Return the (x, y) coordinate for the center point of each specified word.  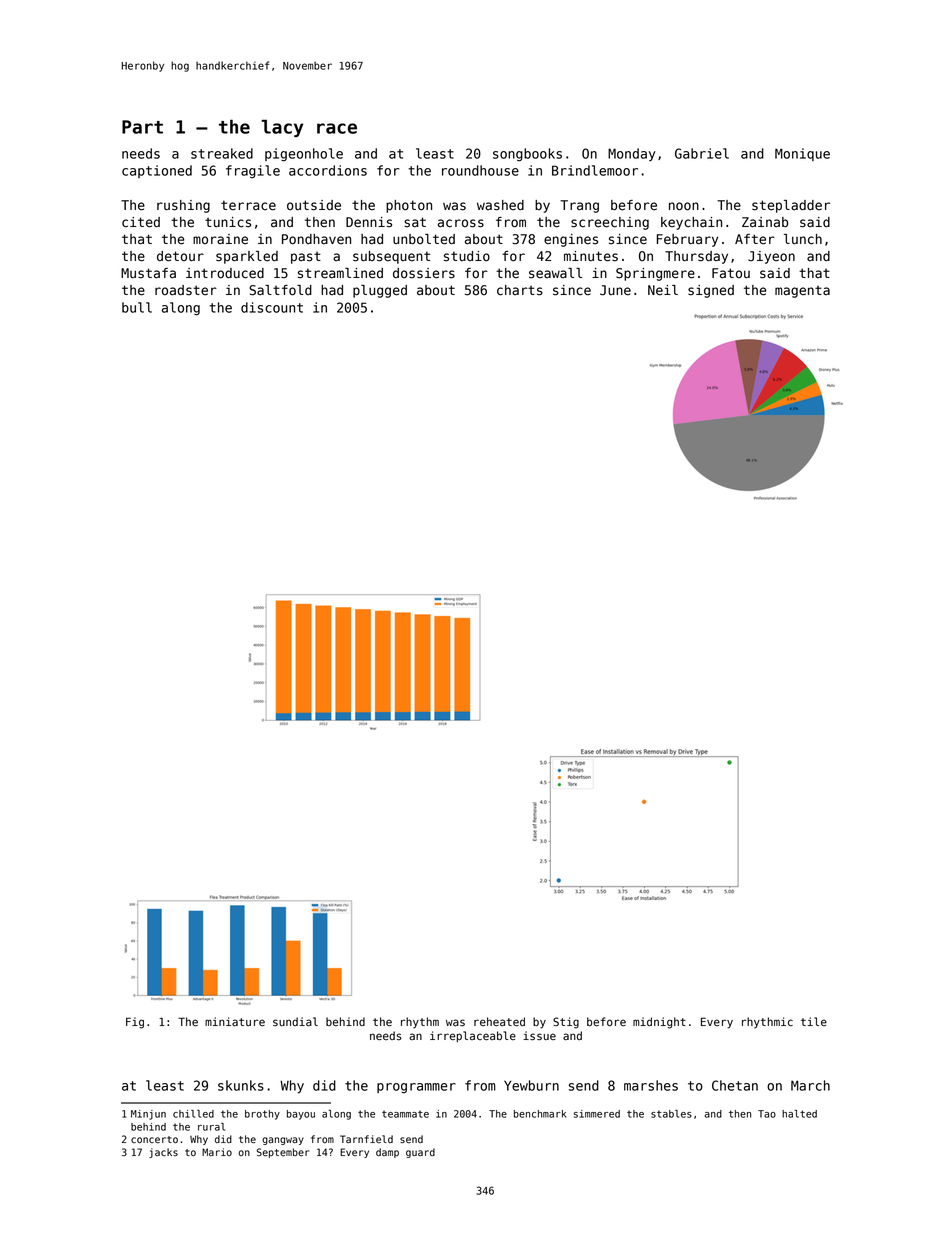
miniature (235, 1022)
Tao (767, 1114)
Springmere (655, 274)
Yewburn (531, 1085)
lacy (282, 128)
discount (272, 307)
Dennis (369, 222)
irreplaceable (473, 1036)
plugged (380, 291)
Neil (663, 290)
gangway (283, 1141)
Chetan (735, 1085)
